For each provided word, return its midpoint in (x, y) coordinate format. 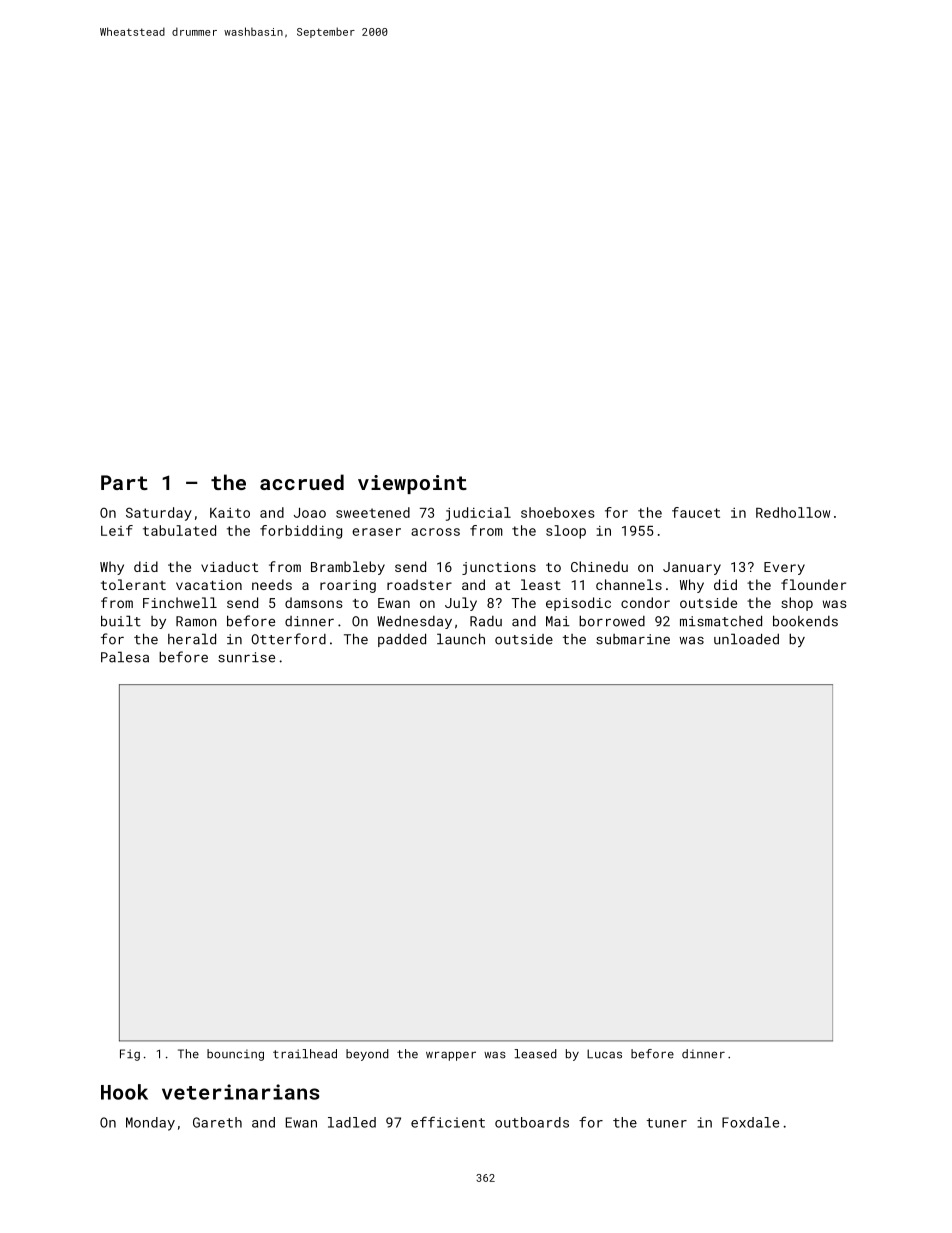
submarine (633, 639)
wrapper (451, 1056)
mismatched (721, 621)
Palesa (125, 657)
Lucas (604, 1054)
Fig (130, 1055)
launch (461, 639)
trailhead (305, 1054)
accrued (302, 482)
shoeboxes (558, 512)
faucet (696, 512)
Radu (486, 621)
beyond (367, 1055)
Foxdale (750, 1122)
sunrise (246, 657)
